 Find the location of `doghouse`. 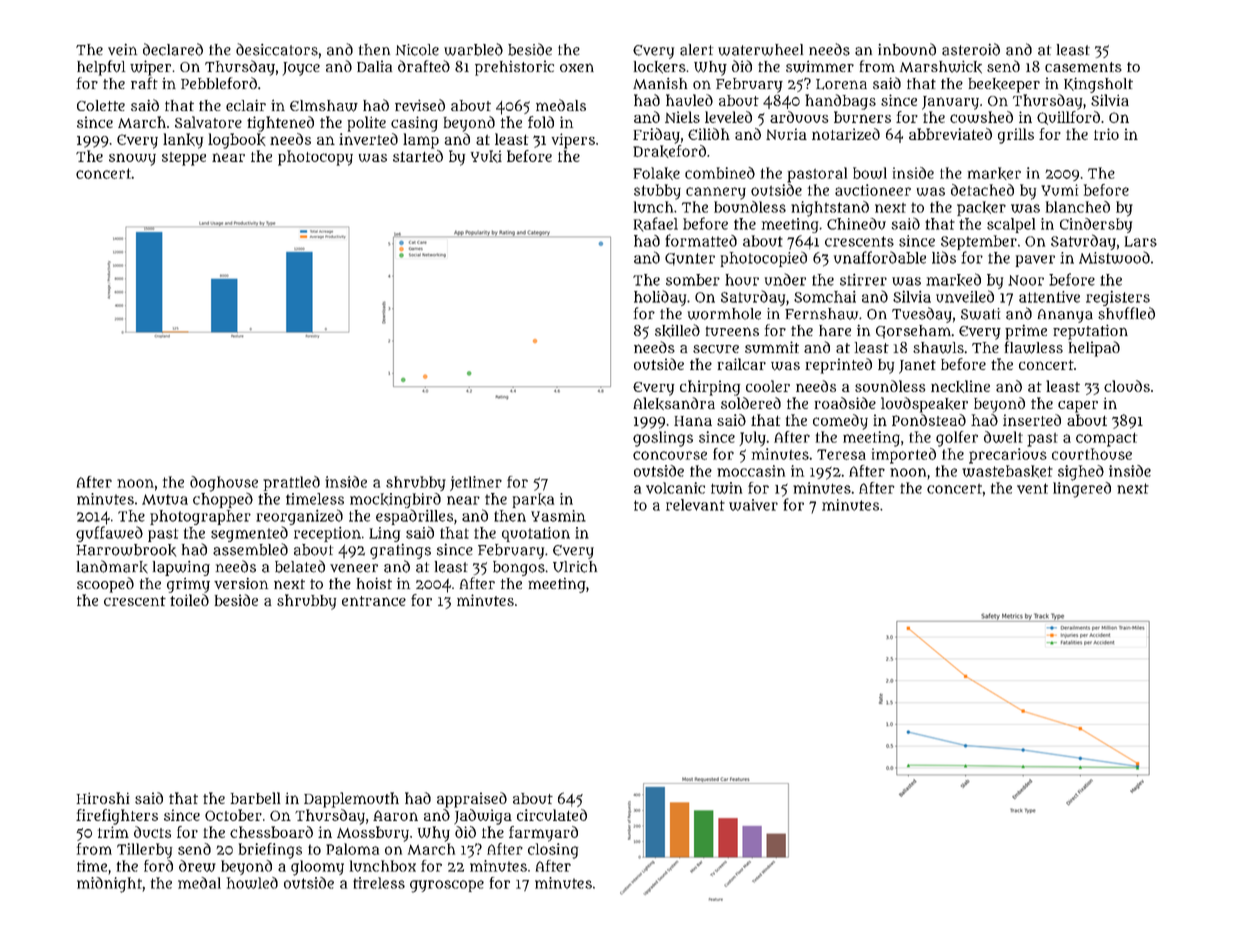

doghouse is located at coordinates (224, 484).
